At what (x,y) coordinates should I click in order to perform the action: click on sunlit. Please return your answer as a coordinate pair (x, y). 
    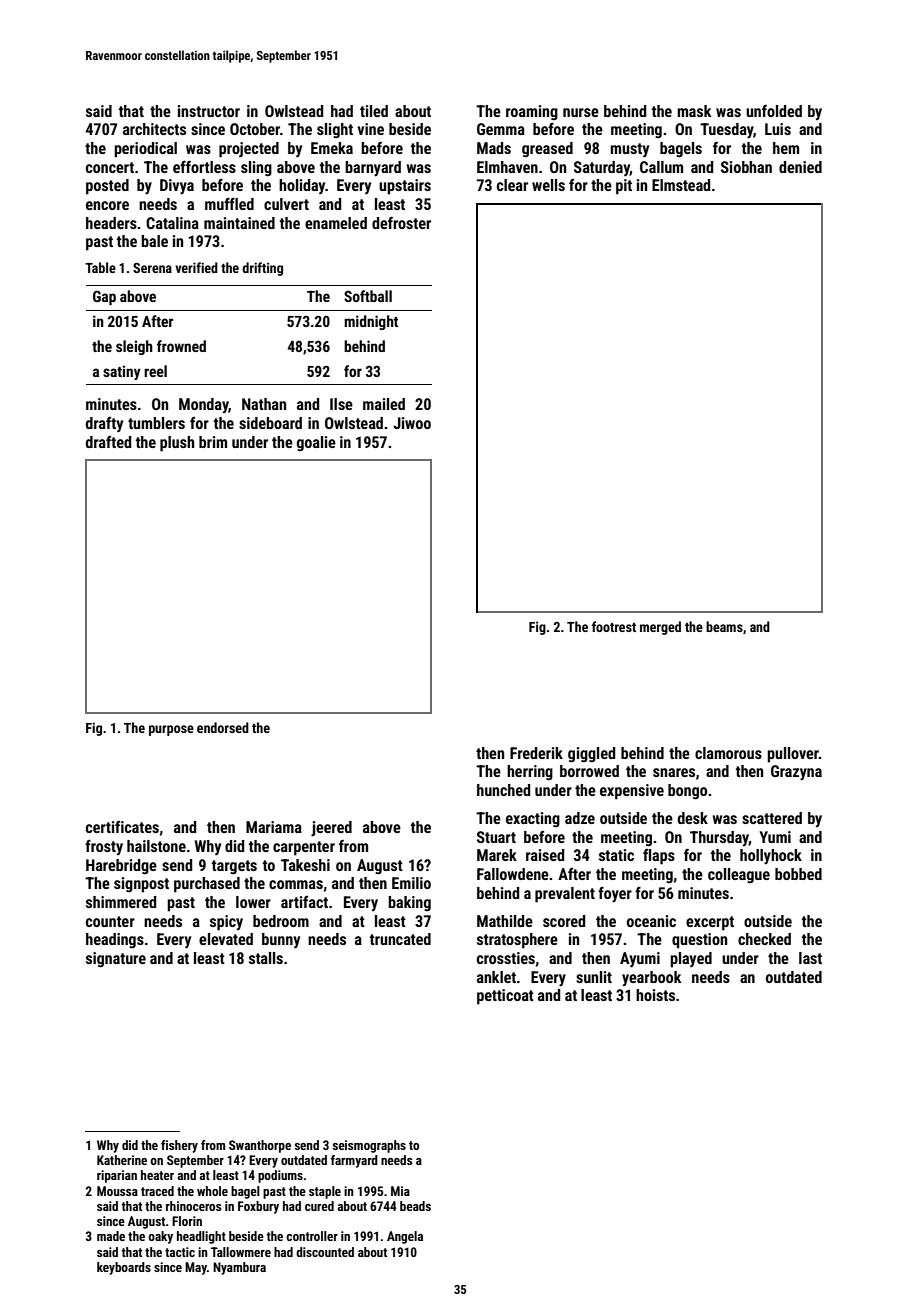
    Looking at the image, I should click on (594, 977).
